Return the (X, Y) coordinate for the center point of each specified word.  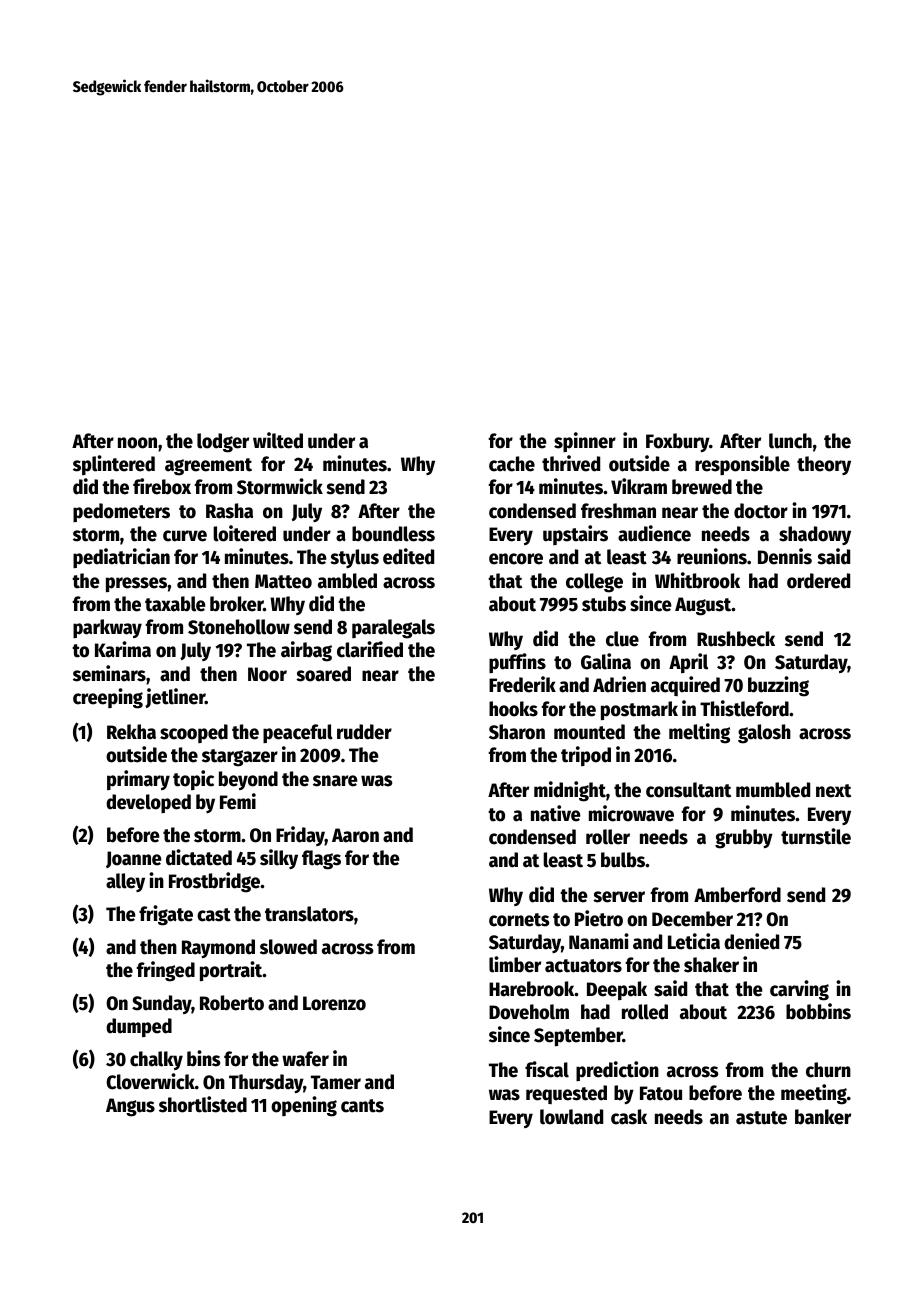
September (578, 1036)
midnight (570, 791)
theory (824, 465)
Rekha (131, 732)
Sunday (162, 1004)
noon (137, 443)
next (833, 791)
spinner (585, 442)
